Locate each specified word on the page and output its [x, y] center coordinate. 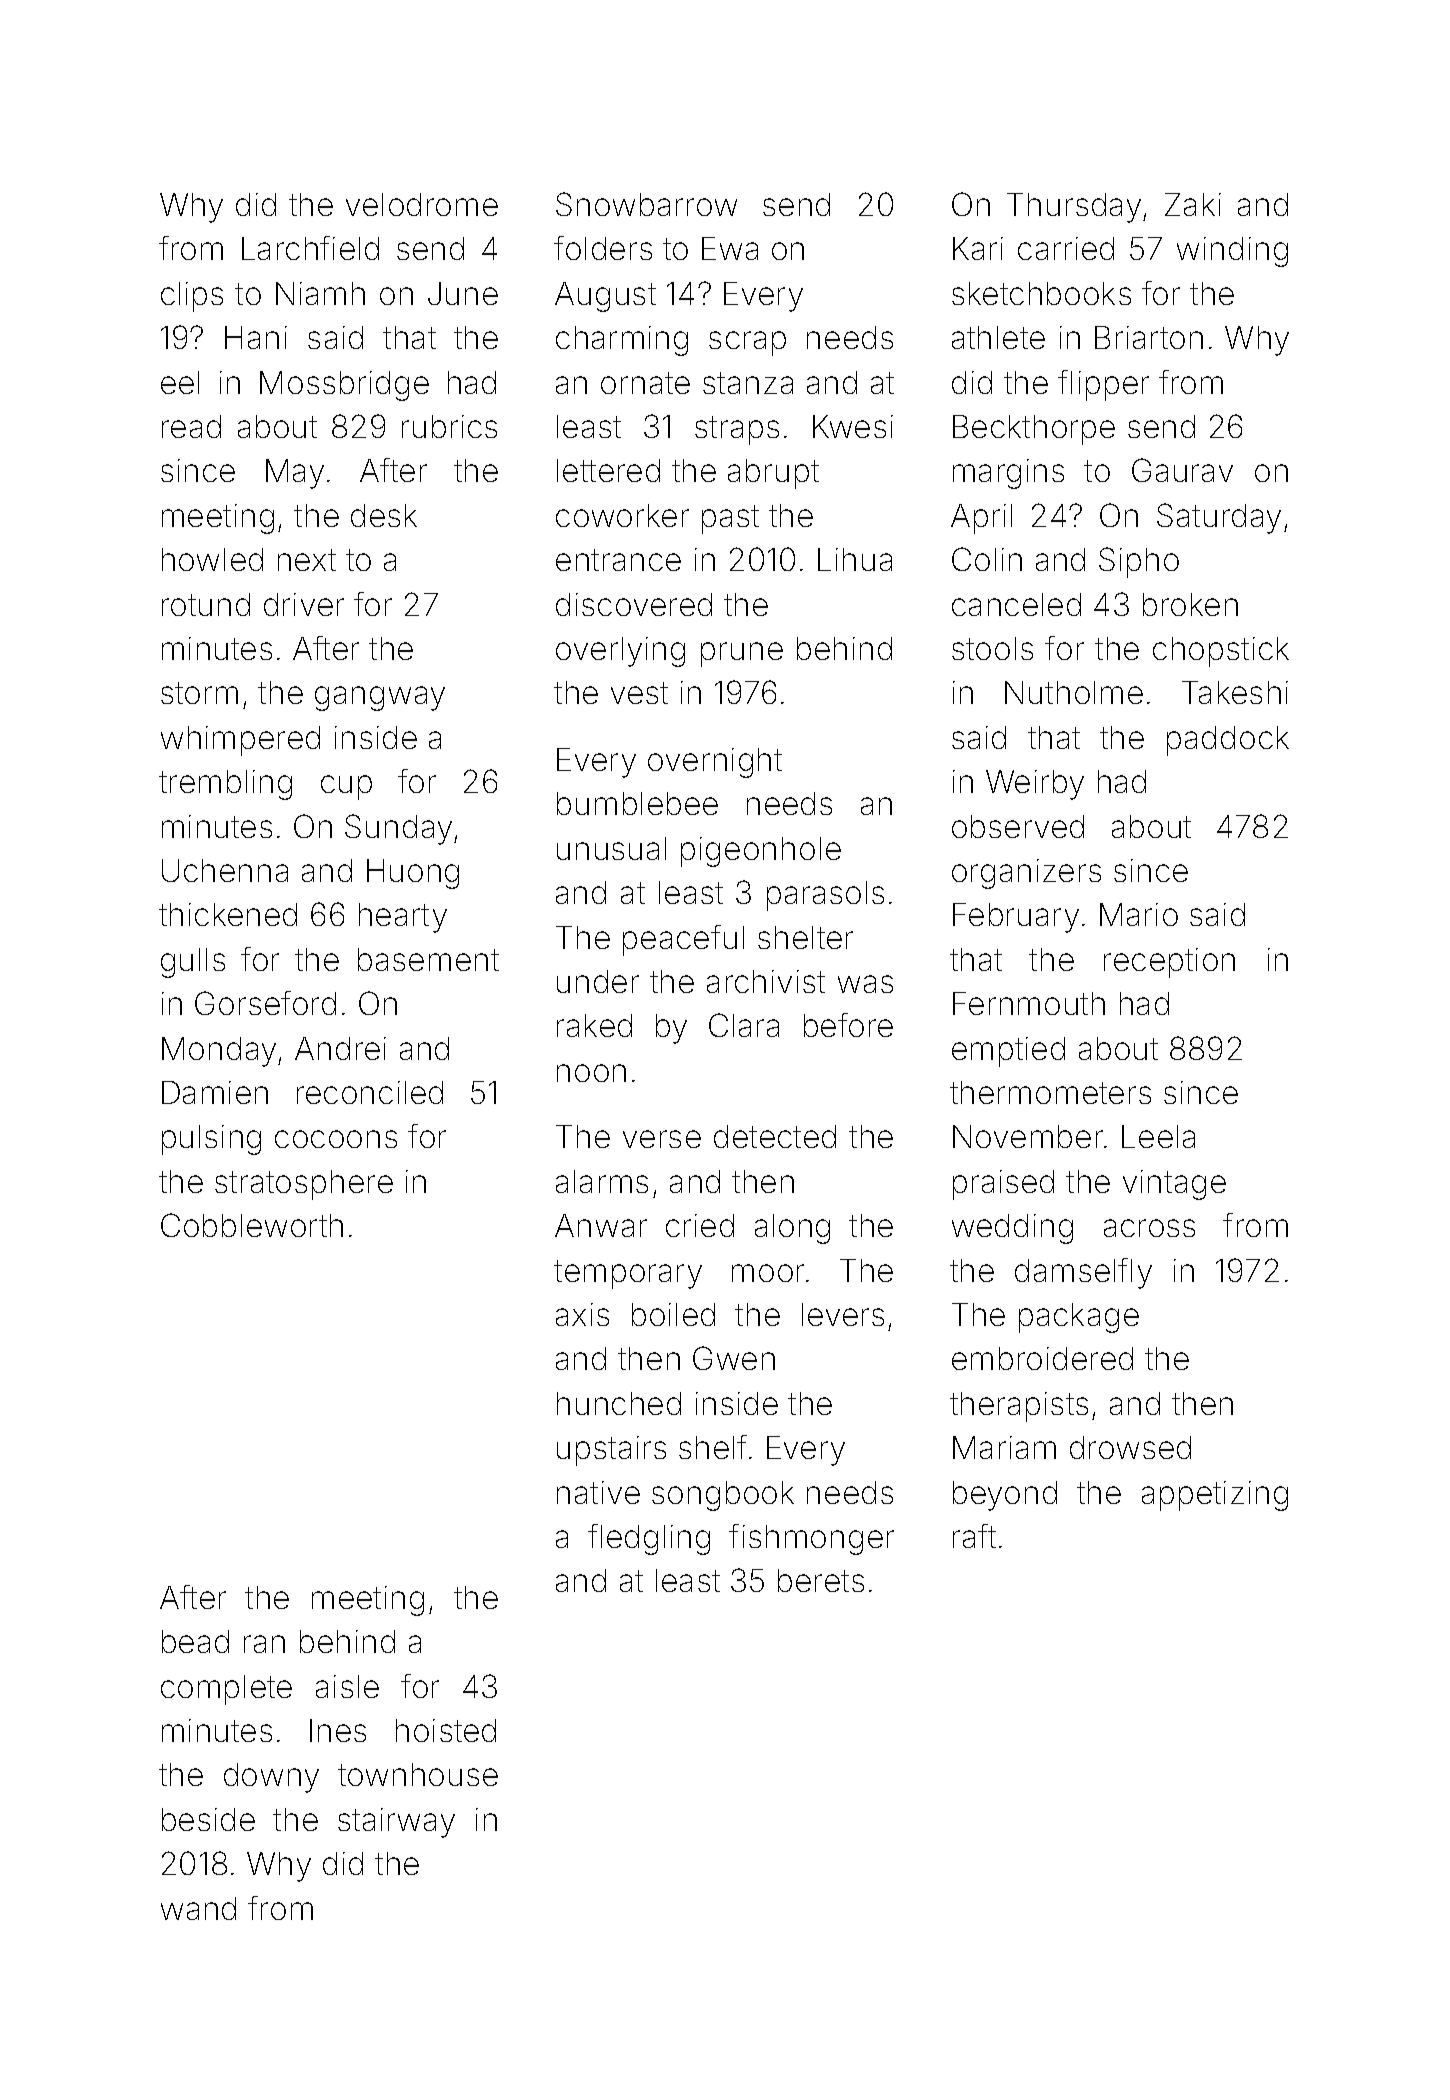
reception [1169, 963]
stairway [396, 1823]
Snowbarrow [646, 204]
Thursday [1074, 208]
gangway [380, 698]
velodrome [422, 204]
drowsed [1130, 1447]
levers [843, 1314]
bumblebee [637, 803]
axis [582, 1314]
